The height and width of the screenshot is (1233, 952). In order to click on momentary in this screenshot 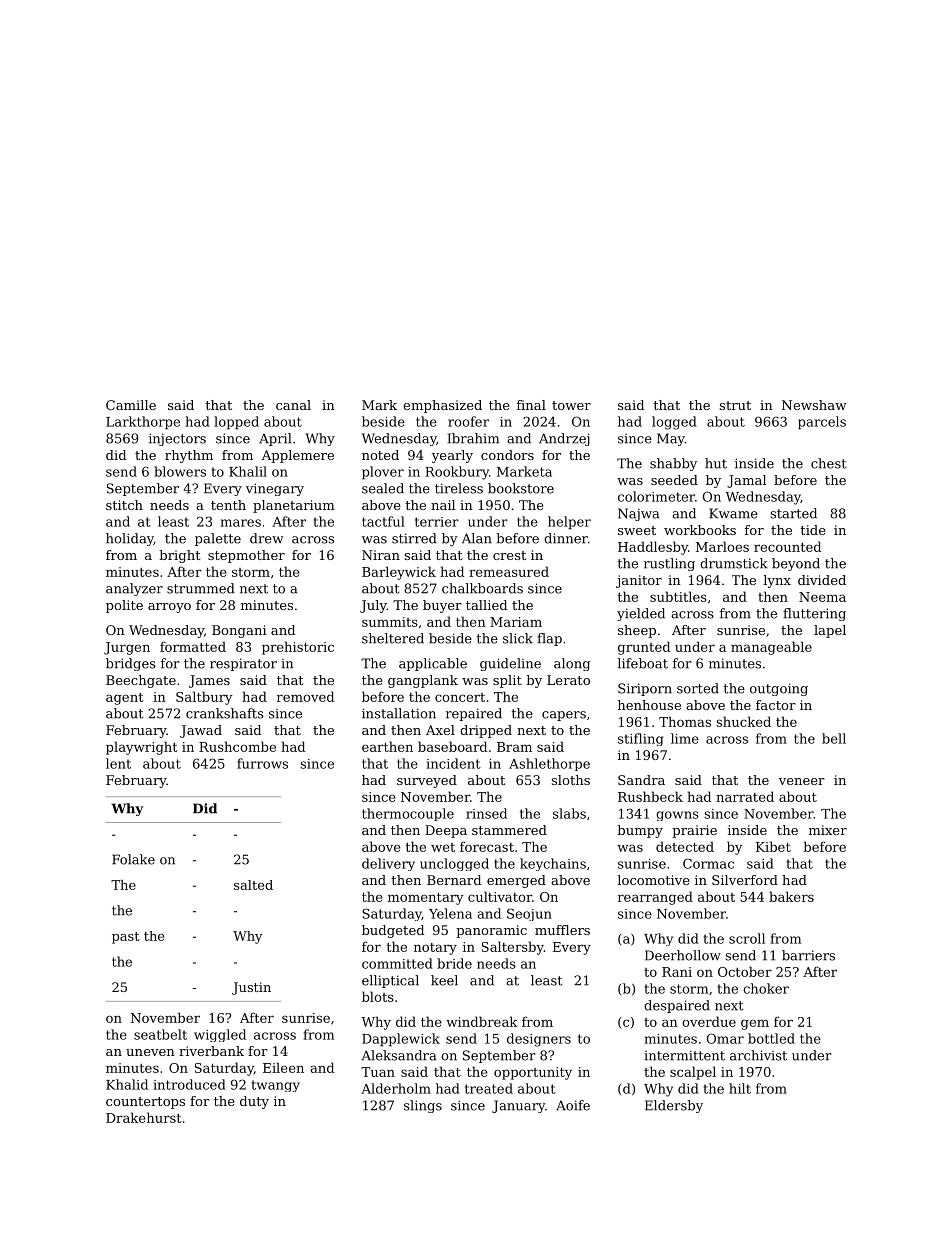, I will do `click(425, 898)`.
